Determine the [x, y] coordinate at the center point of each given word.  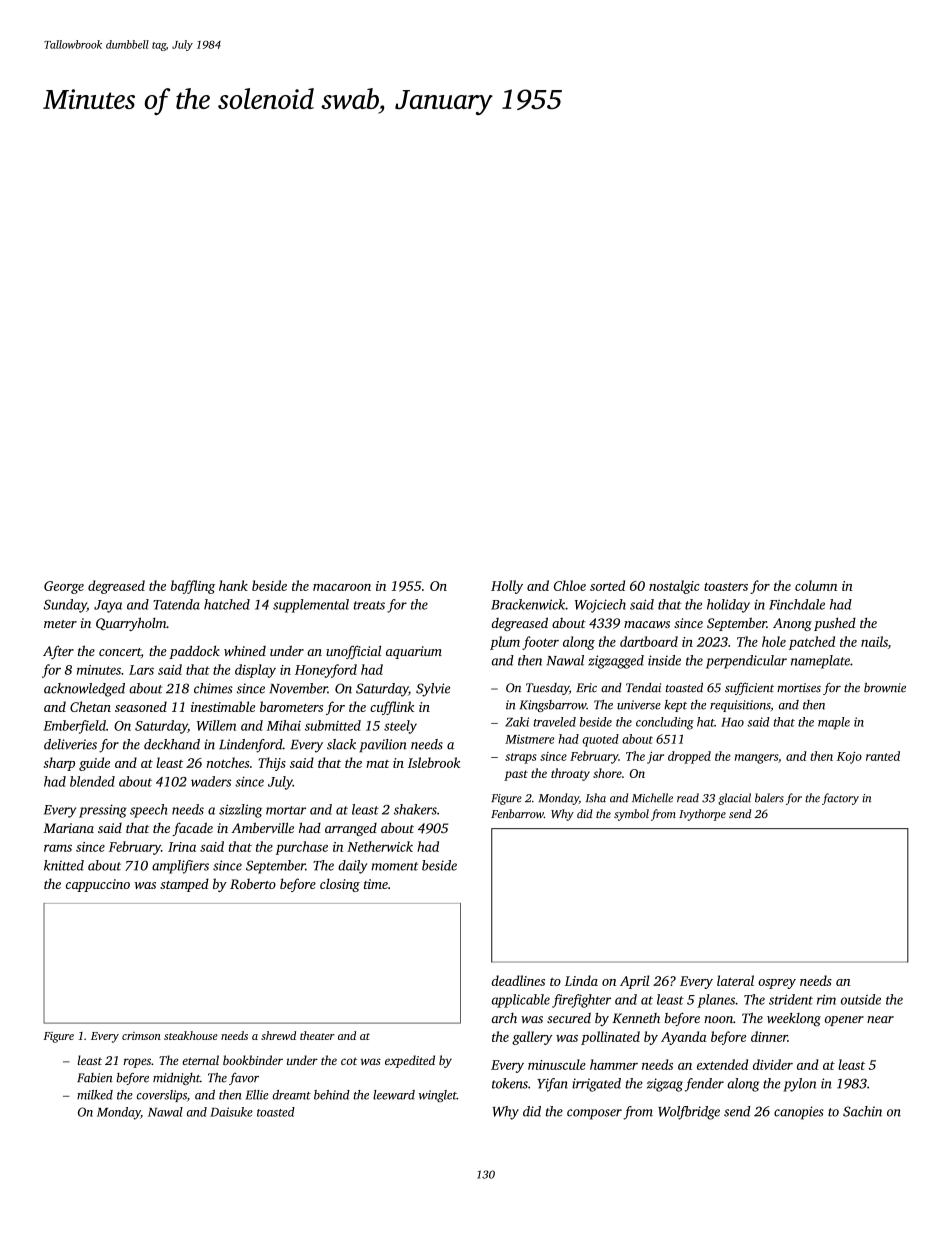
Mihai [284, 725]
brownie [885, 687]
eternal [200, 1060]
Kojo [849, 757]
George [64, 587]
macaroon [342, 587]
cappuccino [98, 885]
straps [521, 758]
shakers [415, 809]
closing [340, 885]
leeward [394, 1095]
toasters [726, 586]
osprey [777, 984]
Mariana [68, 828]
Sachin [862, 1111]
